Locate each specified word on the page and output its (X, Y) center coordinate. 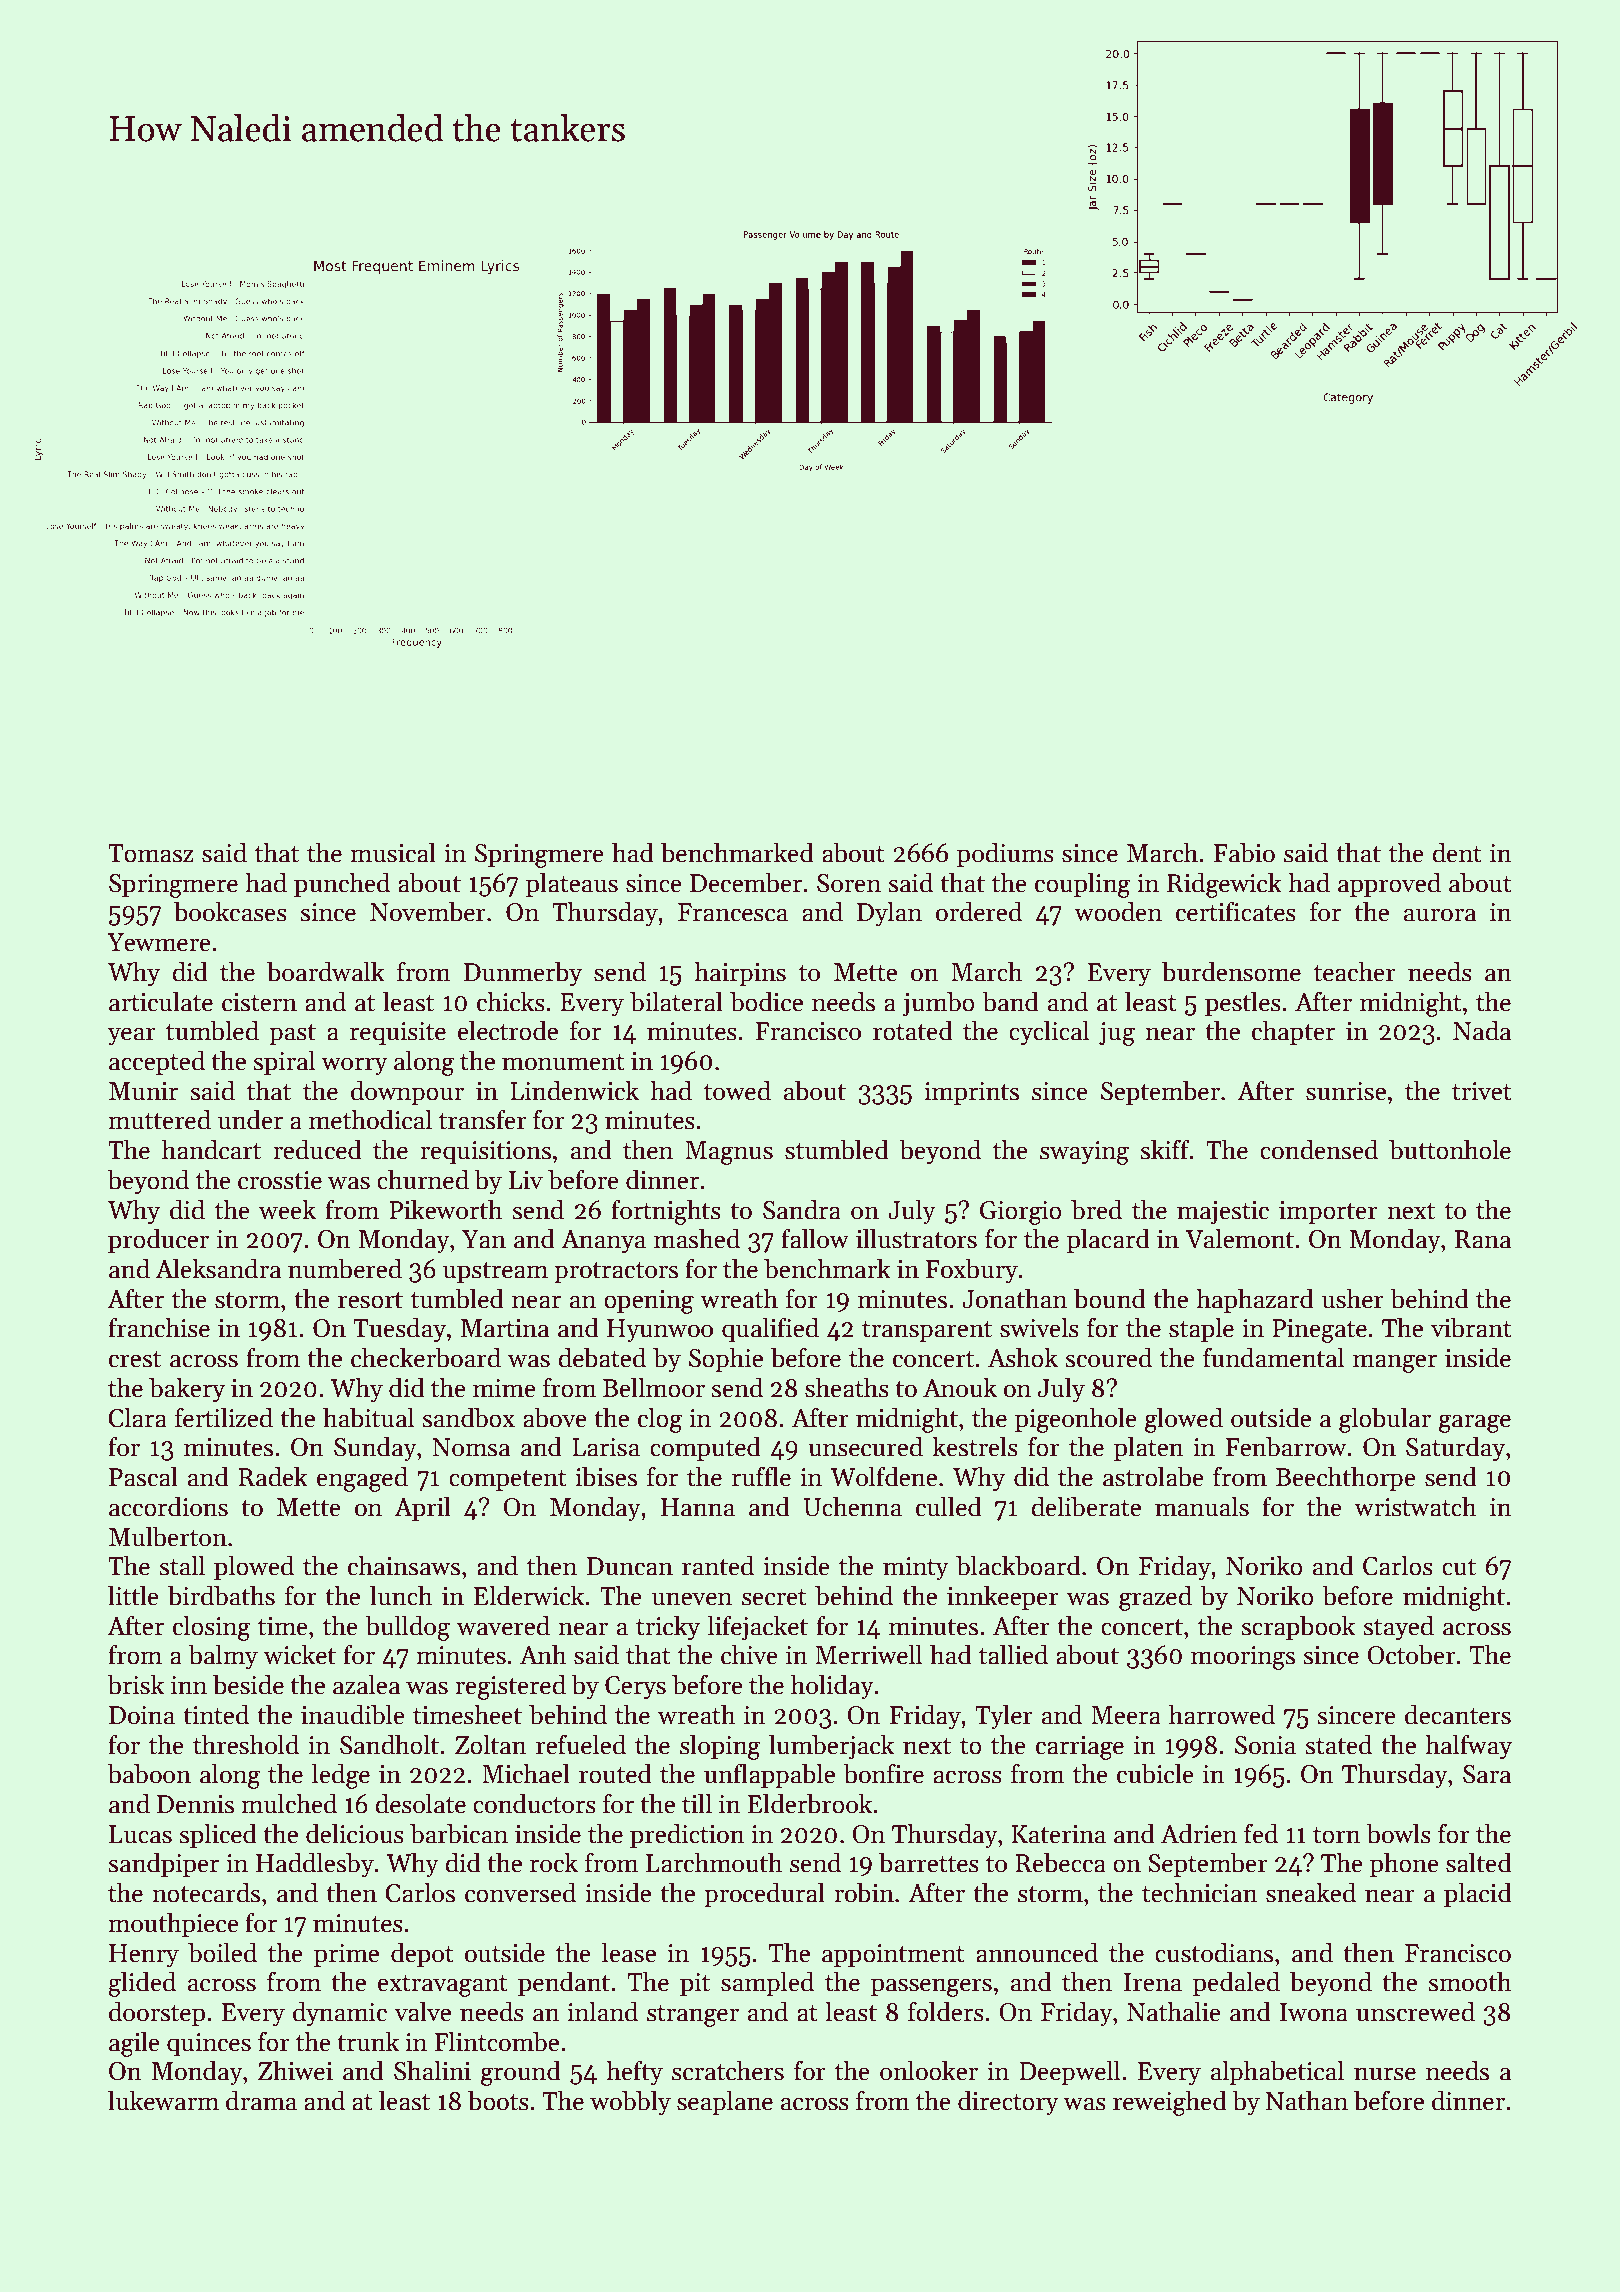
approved (1389, 884)
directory (1008, 2103)
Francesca (733, 912)
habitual (368, 1417)
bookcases (230, 911)
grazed (1155, 1598)
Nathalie (1174, 2011)
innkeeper (1003, 1597)
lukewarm (163, 2100)
